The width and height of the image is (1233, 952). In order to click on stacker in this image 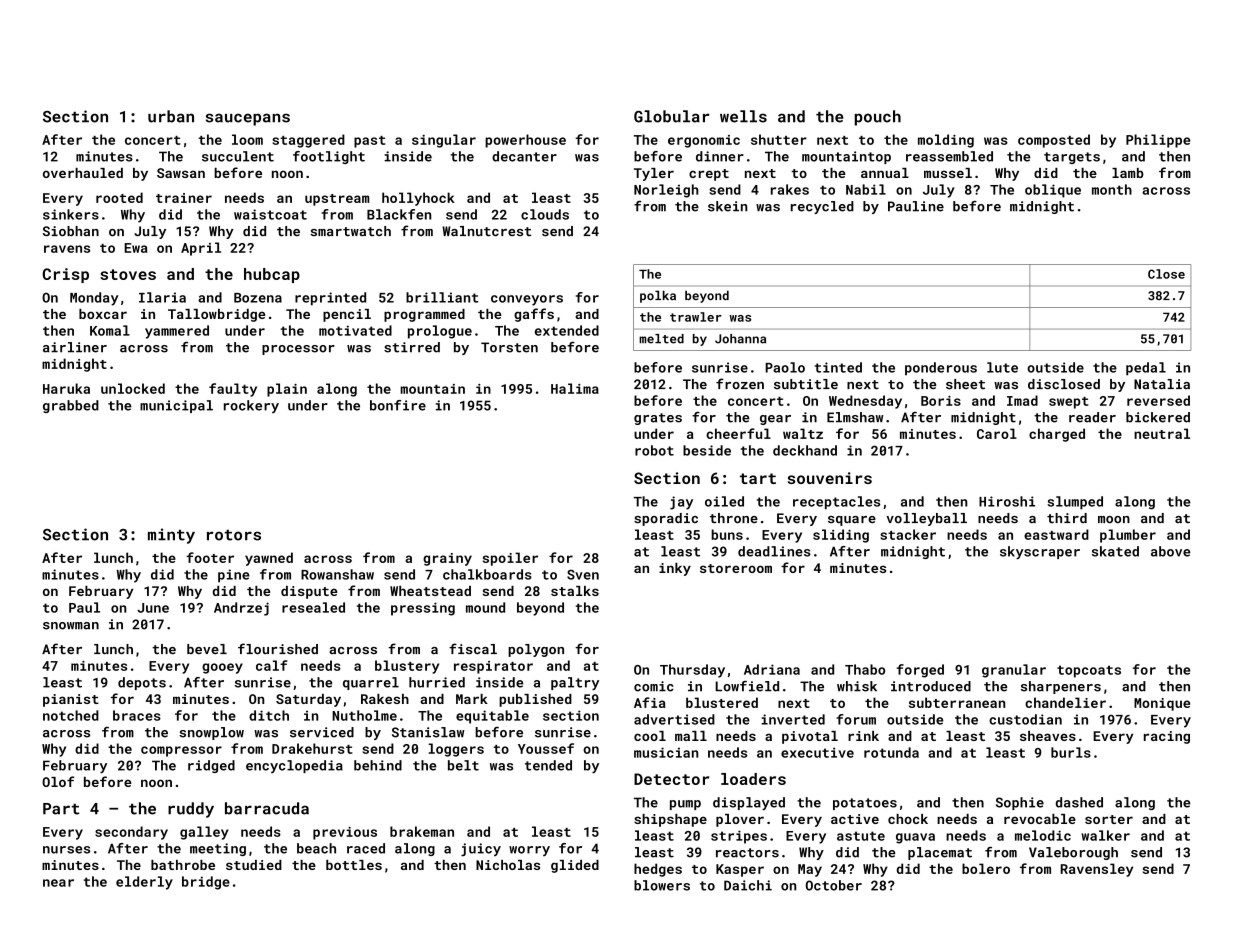, I will do `click(908, 534)`.
